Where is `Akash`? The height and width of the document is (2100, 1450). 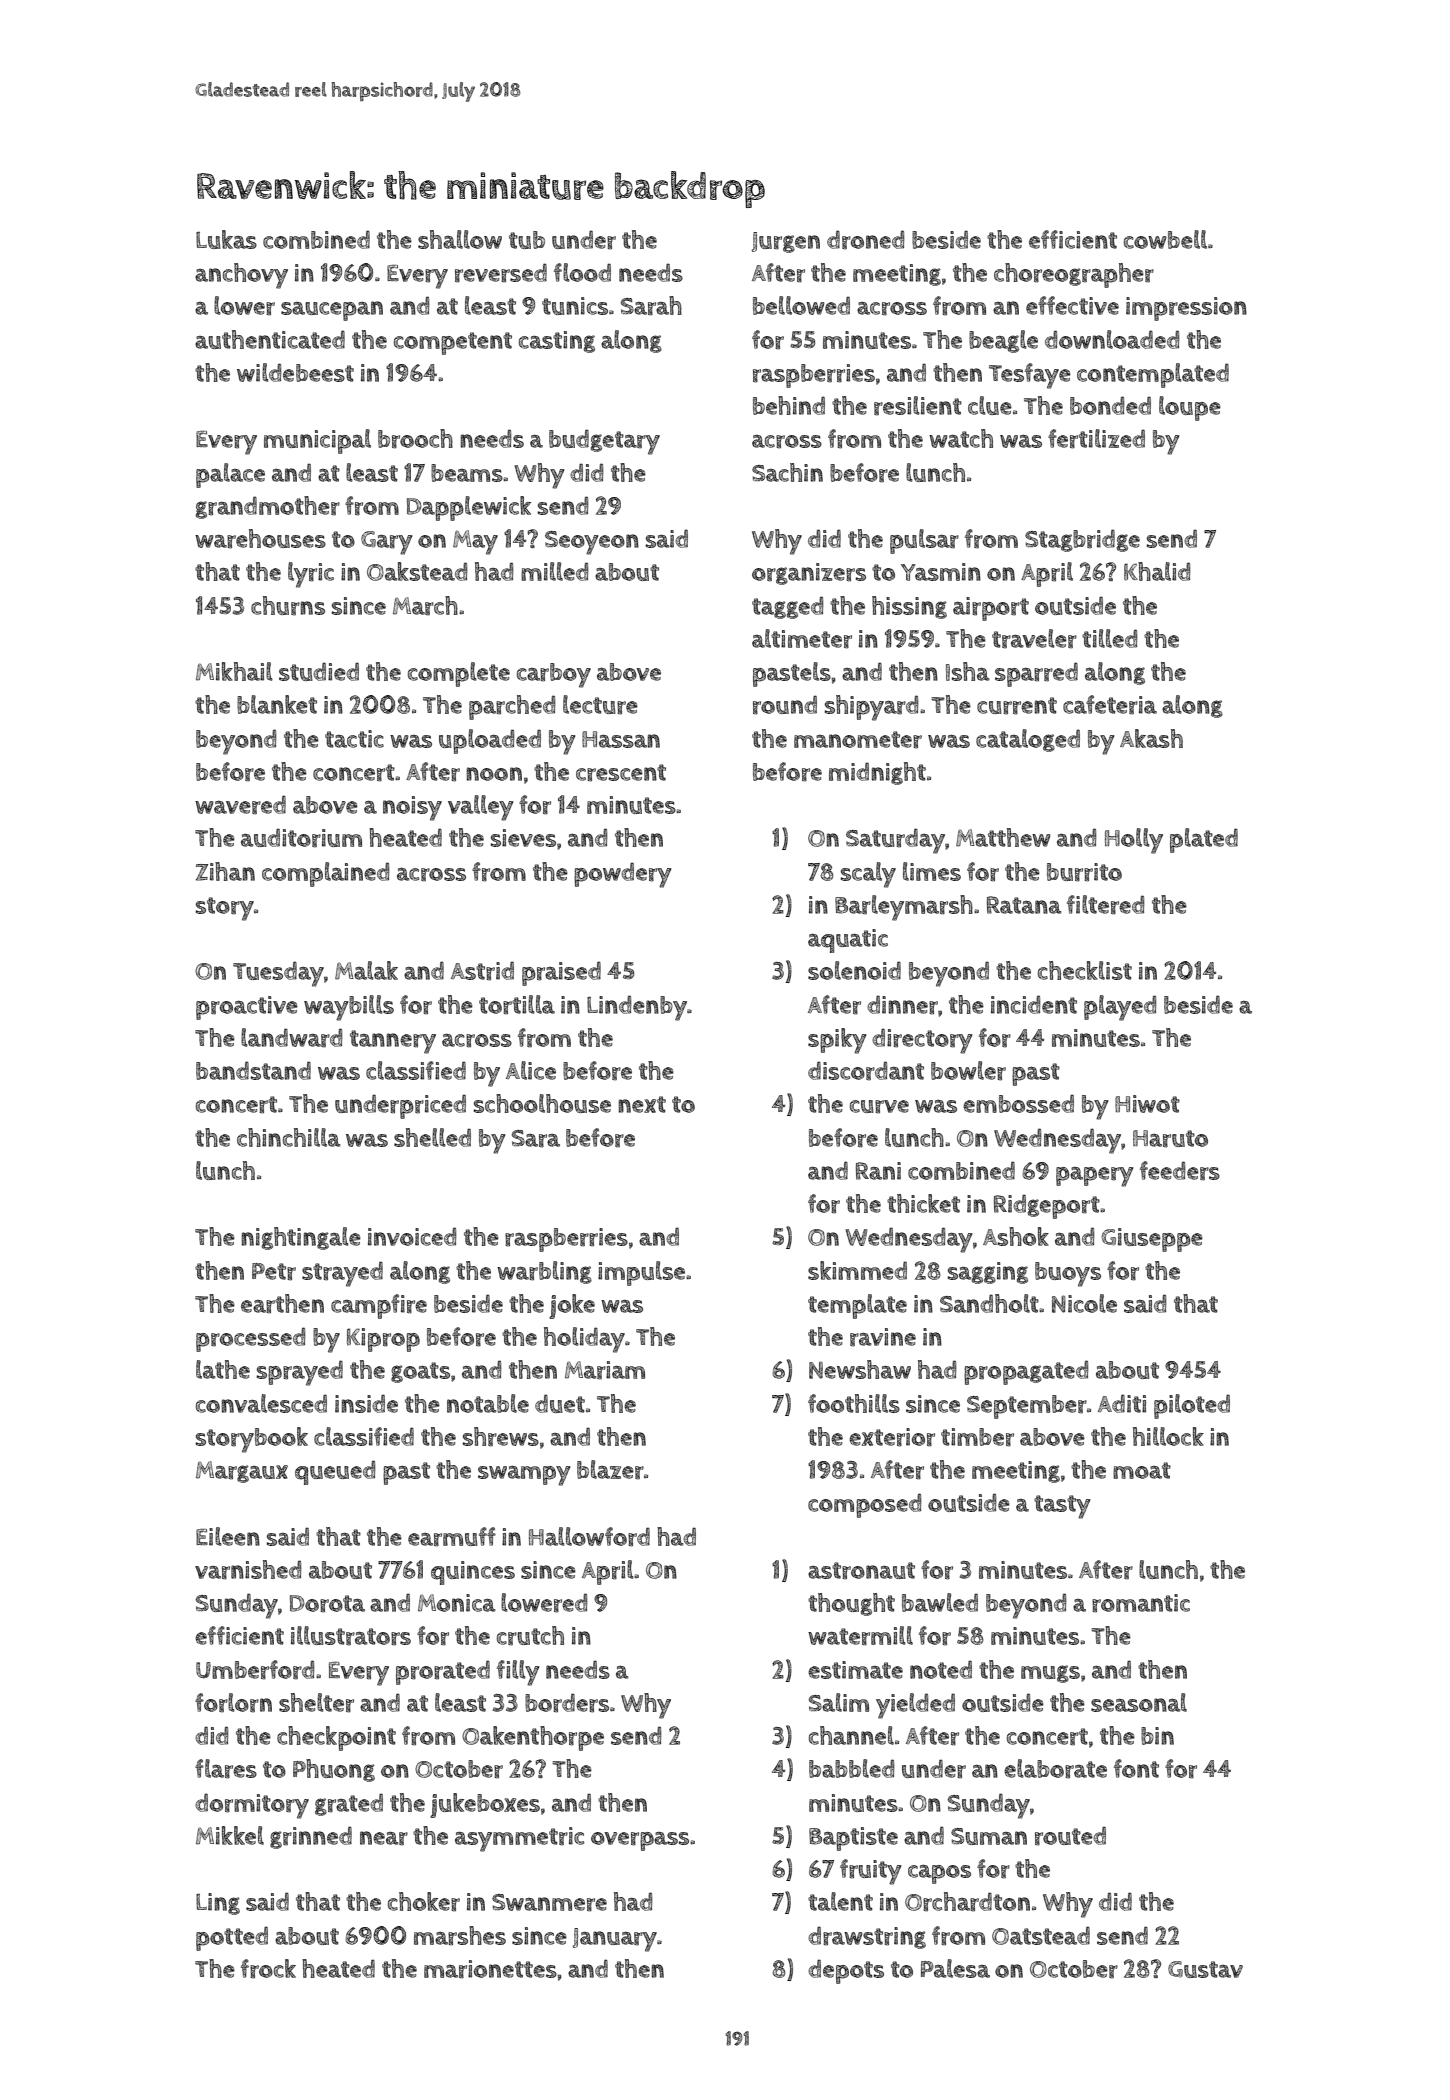
Akash is located at coordinates (1151, 738).
